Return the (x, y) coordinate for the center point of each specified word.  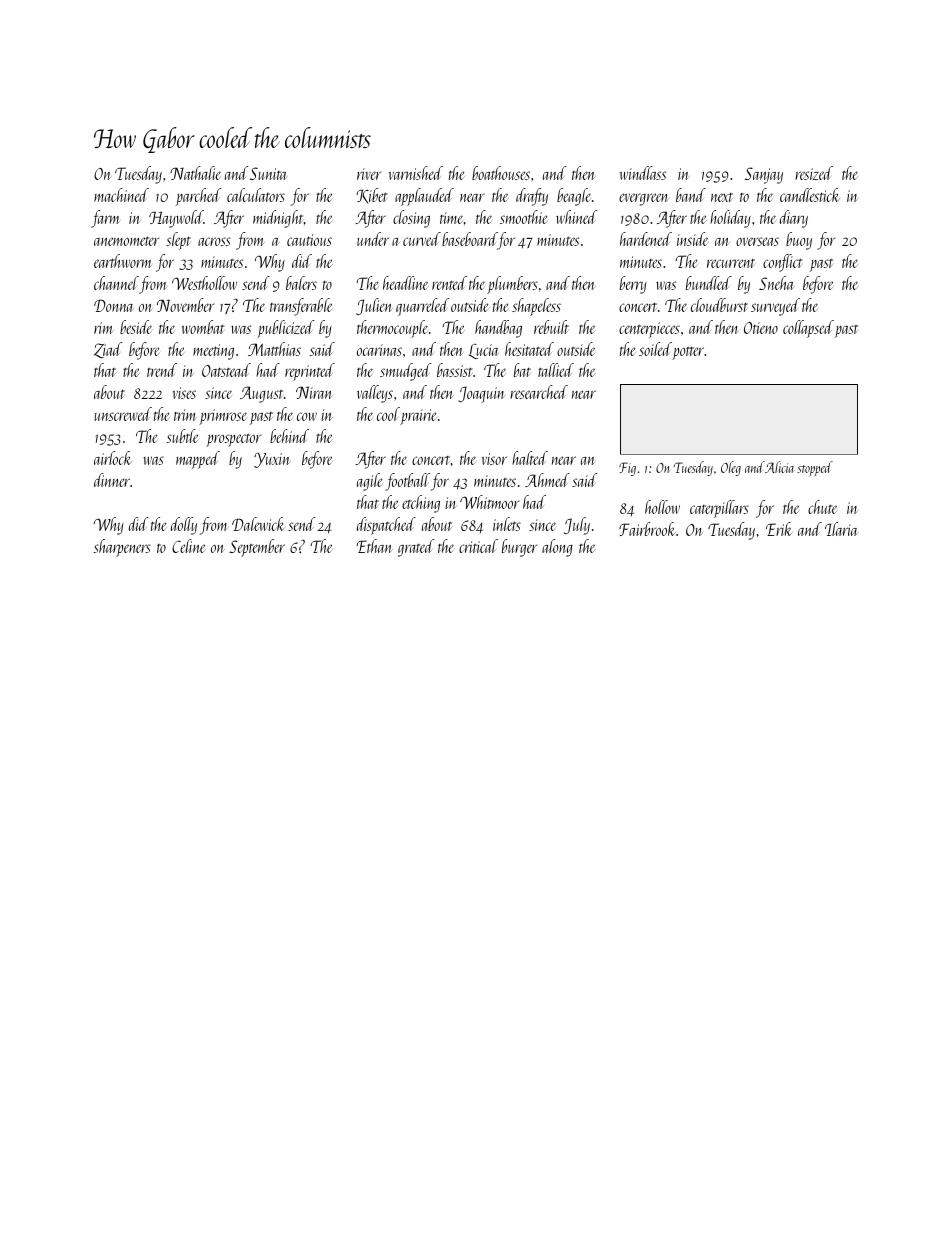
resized (814, 173)
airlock (113, 458)
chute (822, 507)
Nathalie (195, 173)
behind (289, 436)
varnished (416, 173)
